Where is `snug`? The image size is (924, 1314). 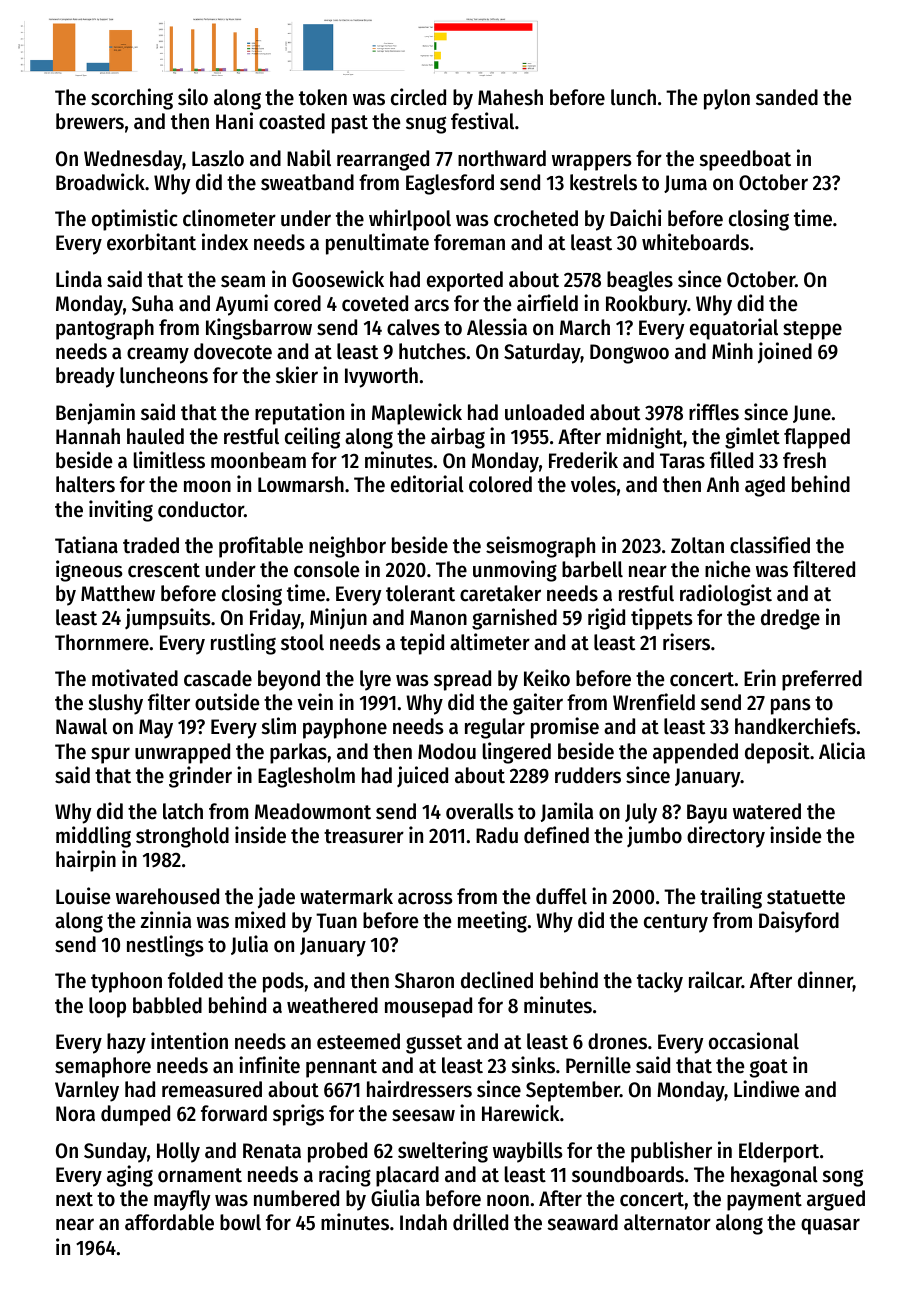
snug is located at coordinates (426, 125).
